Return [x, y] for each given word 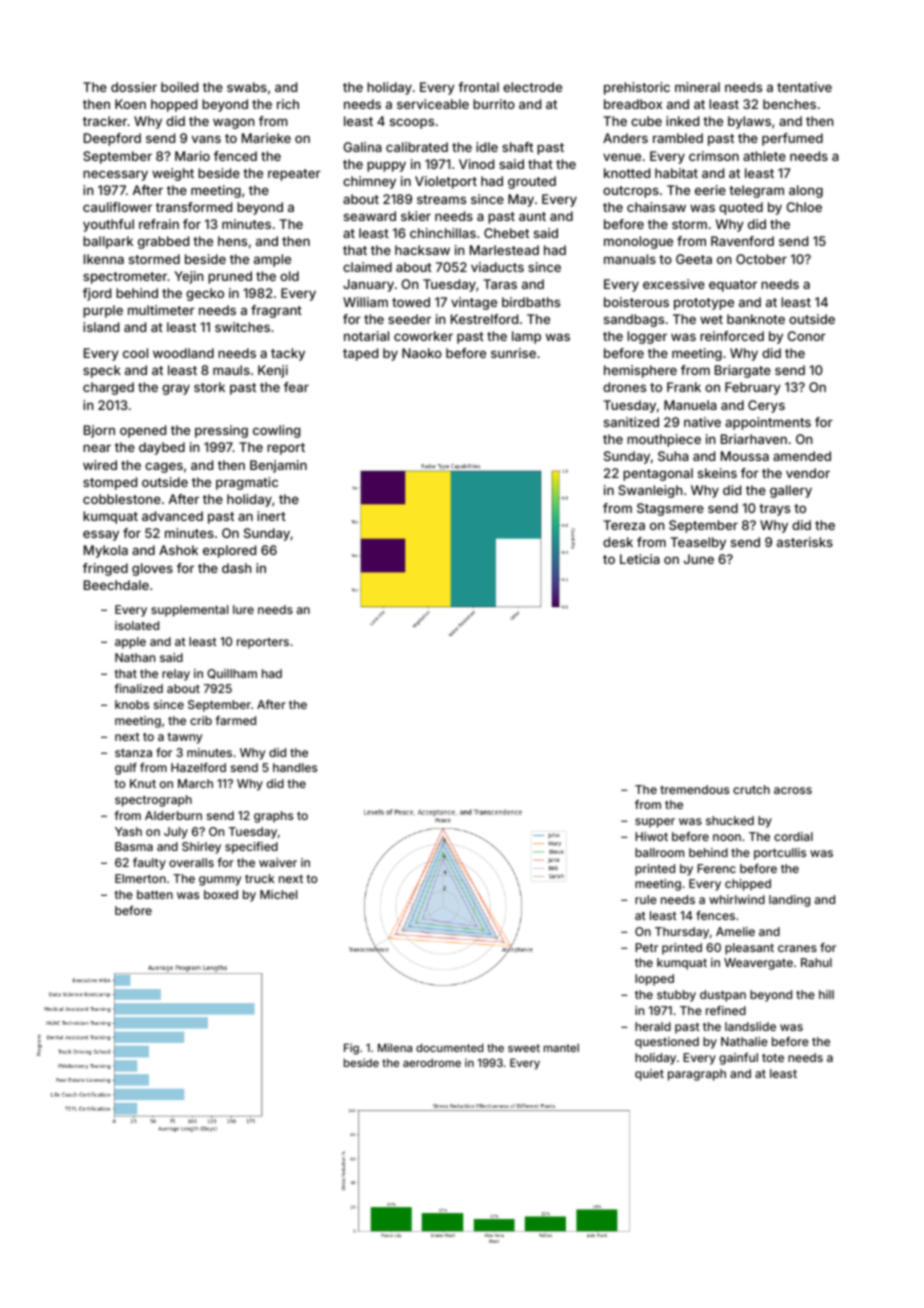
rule [646, 899]
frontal [478, 87]
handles [295, 767]
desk [618, 542]
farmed [236, 720]
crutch [751, 789]
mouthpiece [664, 440]
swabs [247, 87]
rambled [678, 138]
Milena [395, 1047]
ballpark [108, 242]
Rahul [816, 962]
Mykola [106, 551]
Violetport [446, 182]
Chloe [804, 207]
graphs [273, 817]
